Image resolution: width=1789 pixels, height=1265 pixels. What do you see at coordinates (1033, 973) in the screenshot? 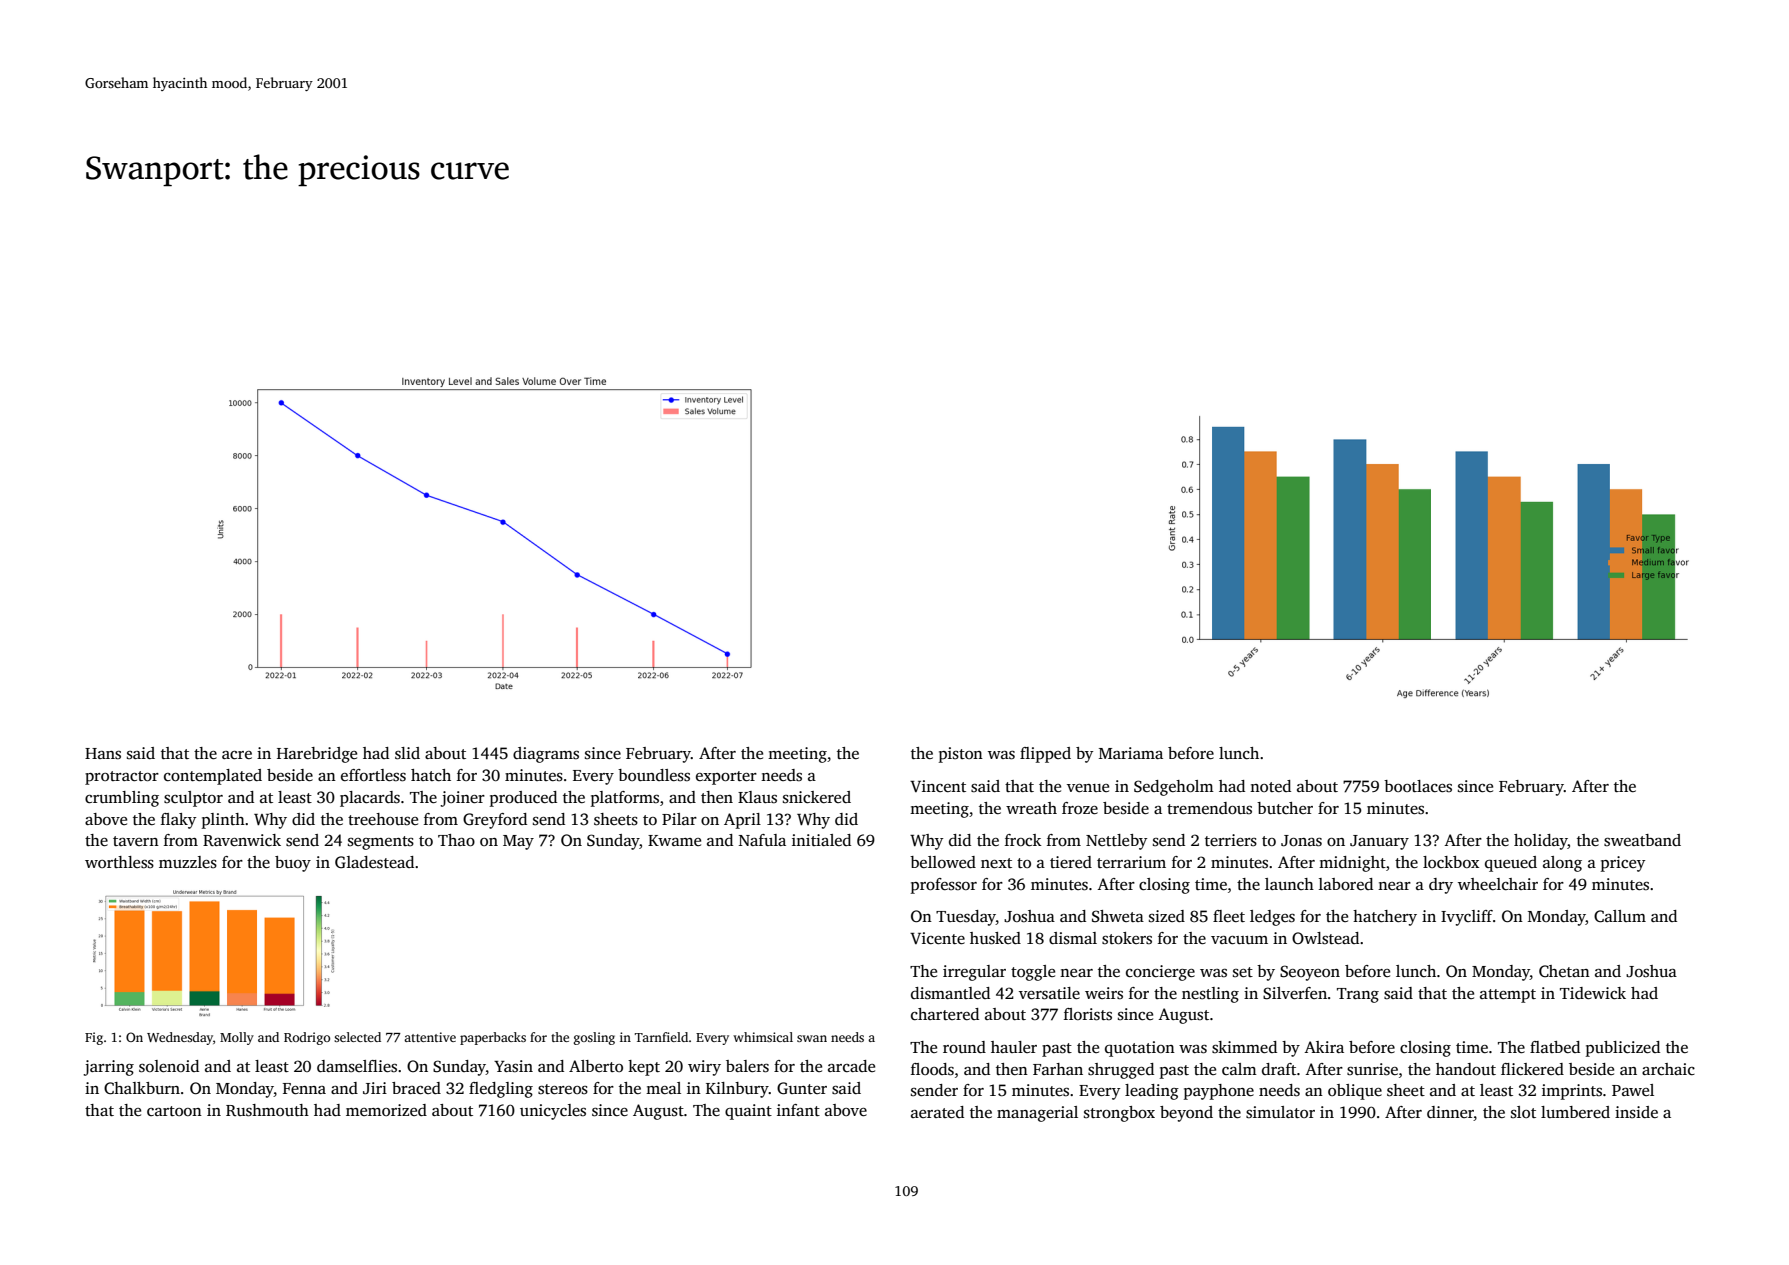
I see `toggle` at bounding box center [1033, 973].
